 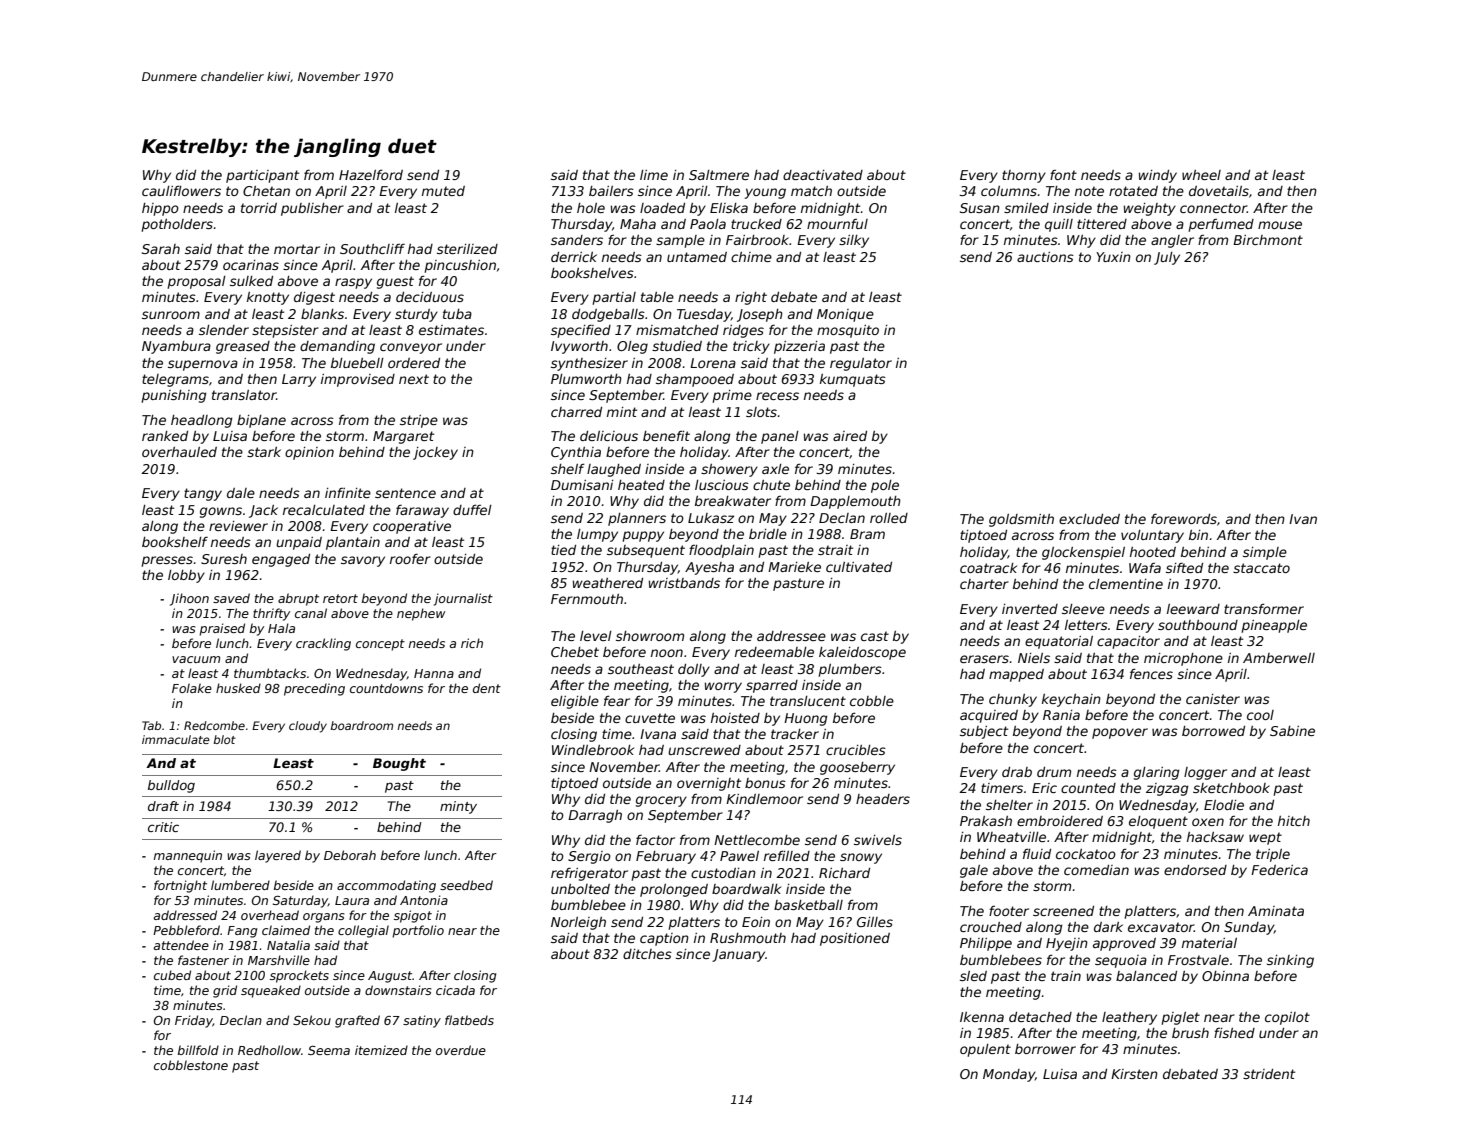 What do you see at coordinates (704, 315) in the screenshot?
I see `Tuesday` at bounding box center [704, 315].
